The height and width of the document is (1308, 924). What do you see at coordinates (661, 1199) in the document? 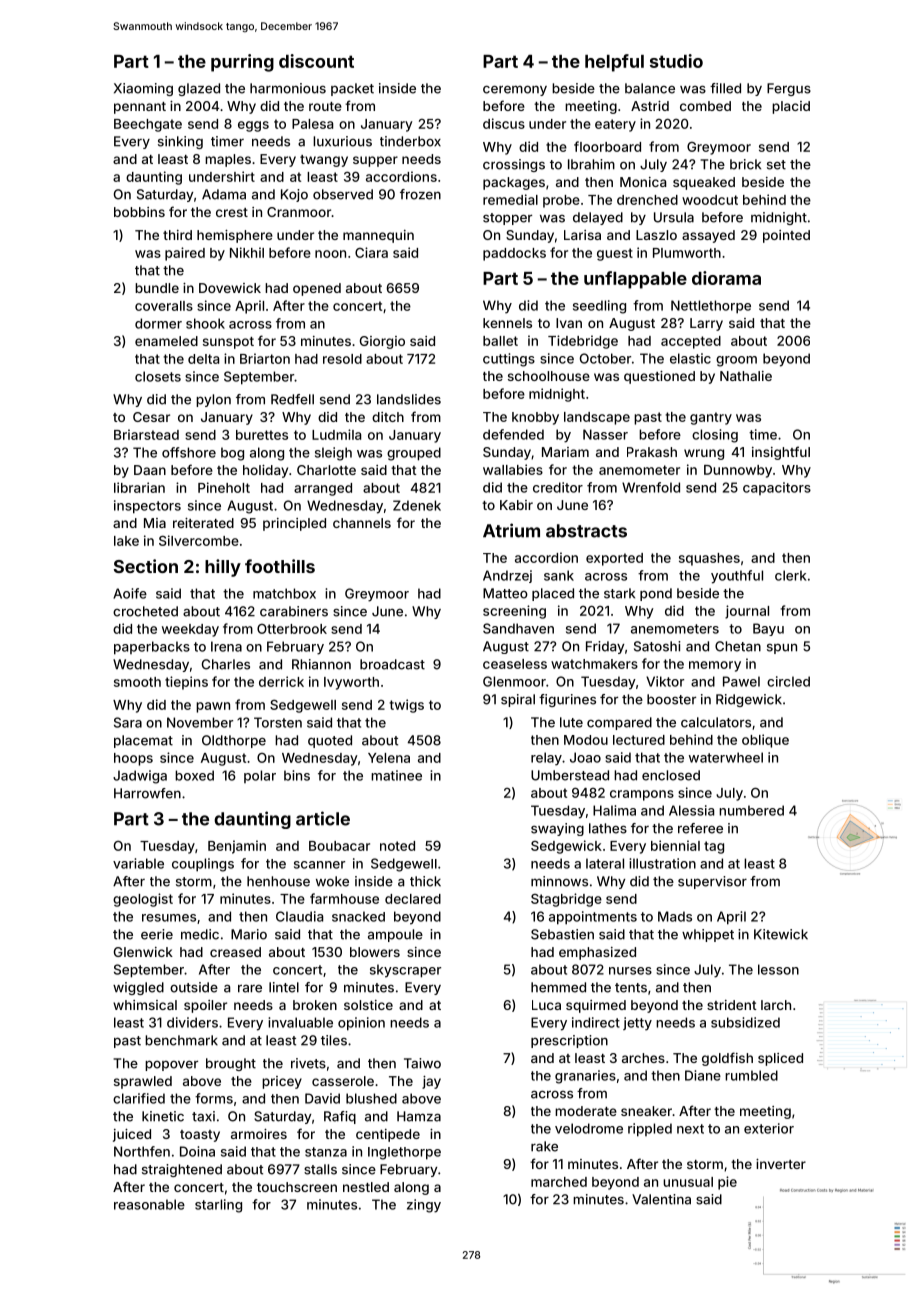
I see `Valentina` at bounding box center [661, 1199].
